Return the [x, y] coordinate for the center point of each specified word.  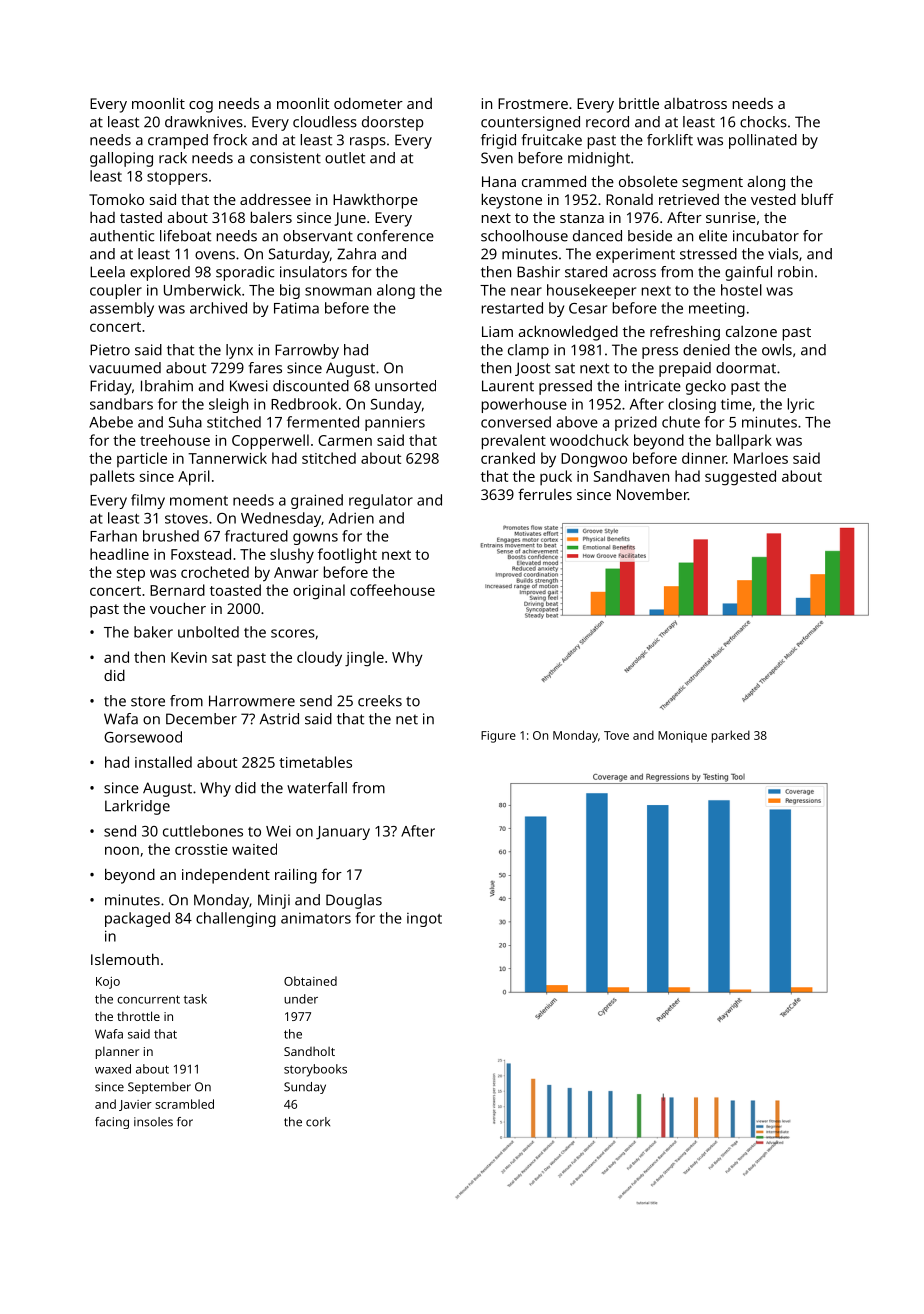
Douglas [354, 901]
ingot [424, 920]
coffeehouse [392, 590]
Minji [274, 901]
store [148, 701]
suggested [740, 478]
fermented [323, 422]
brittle [639, 103]
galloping [121, 159]
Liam [497, 331]
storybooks [315, 1070]
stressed [708, 254]
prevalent [514, 442]
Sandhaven [631, 476]
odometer [368, 103]
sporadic [245, 273]
